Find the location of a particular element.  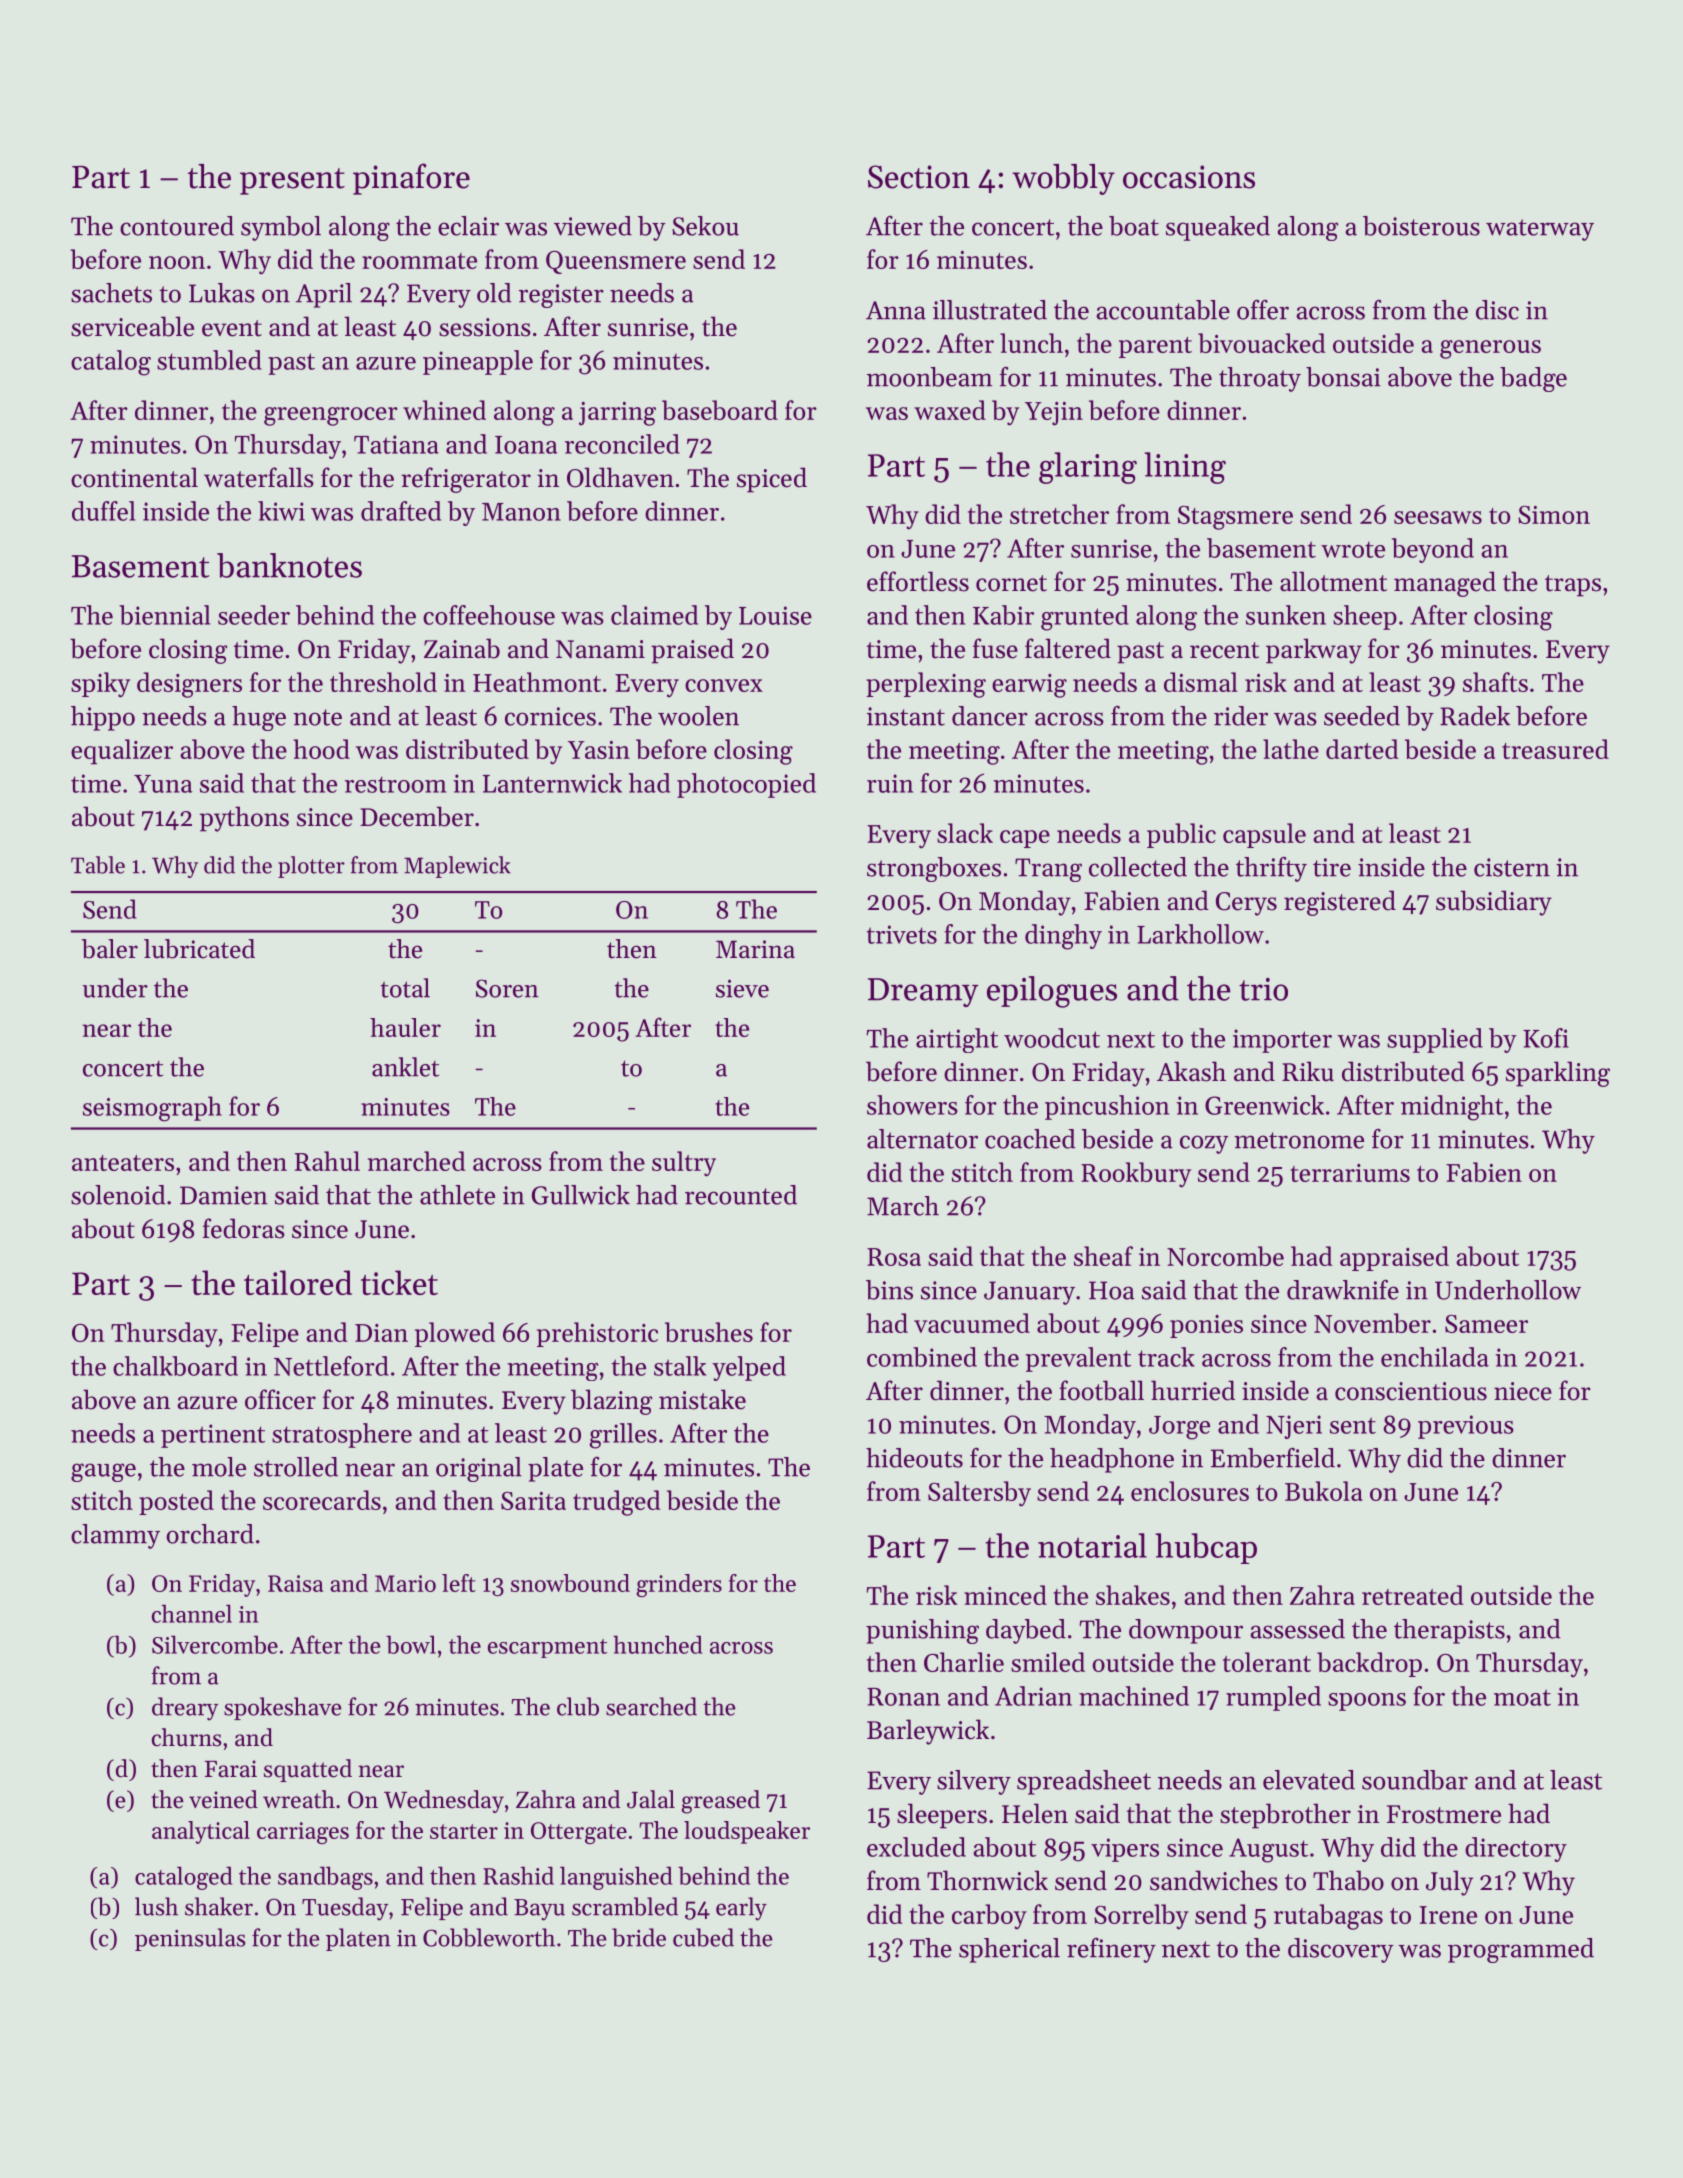

programmed is located at coordinates (1521, 1950).
